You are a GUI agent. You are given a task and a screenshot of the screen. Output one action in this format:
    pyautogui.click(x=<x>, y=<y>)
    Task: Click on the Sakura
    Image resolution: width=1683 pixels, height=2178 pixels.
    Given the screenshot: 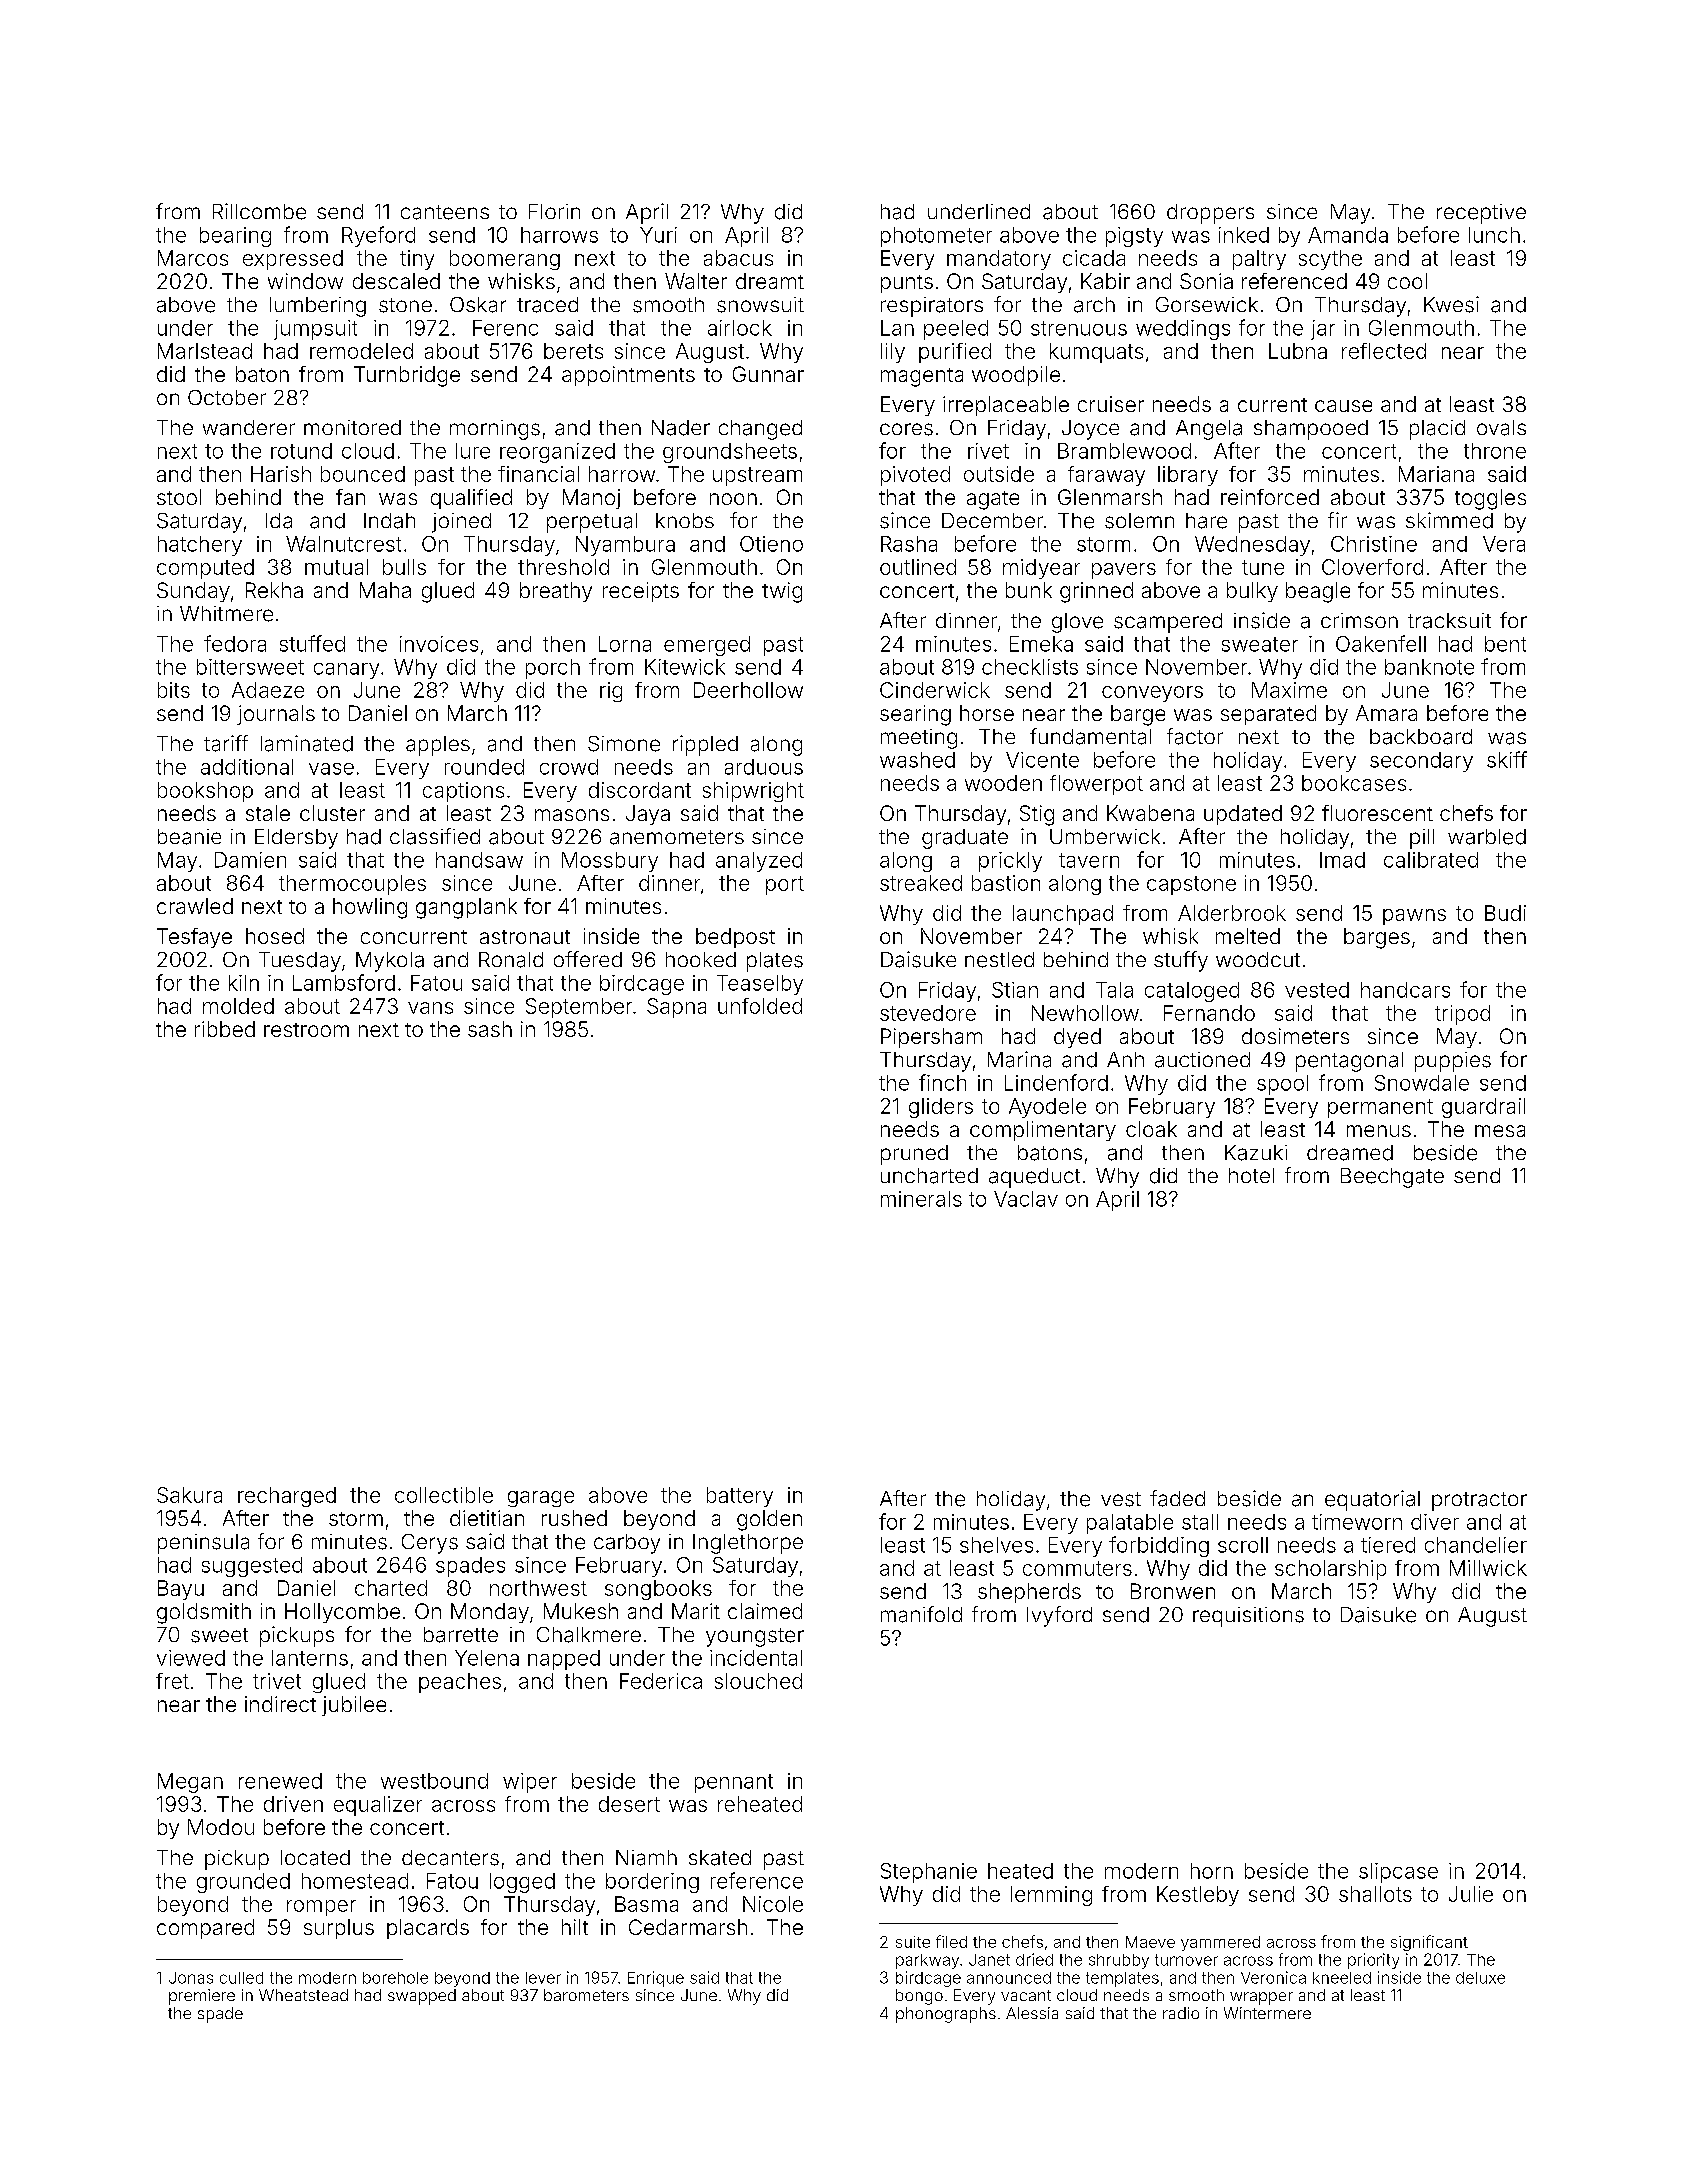 What is the action you would take?
    pyautogui.click(x=189, y=1495)
